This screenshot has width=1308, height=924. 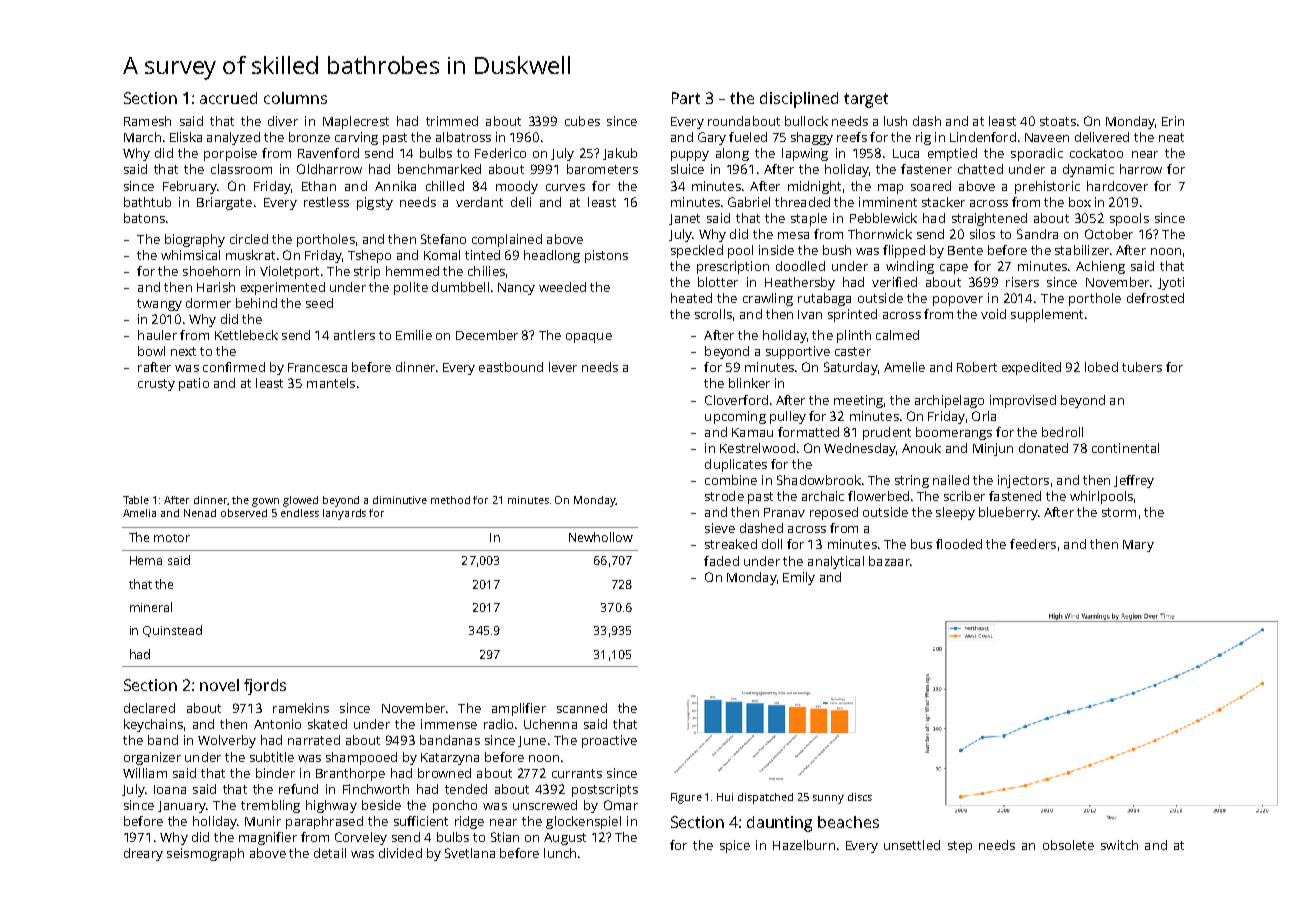 I want to click on sieve, so click(x=720, y=528).
